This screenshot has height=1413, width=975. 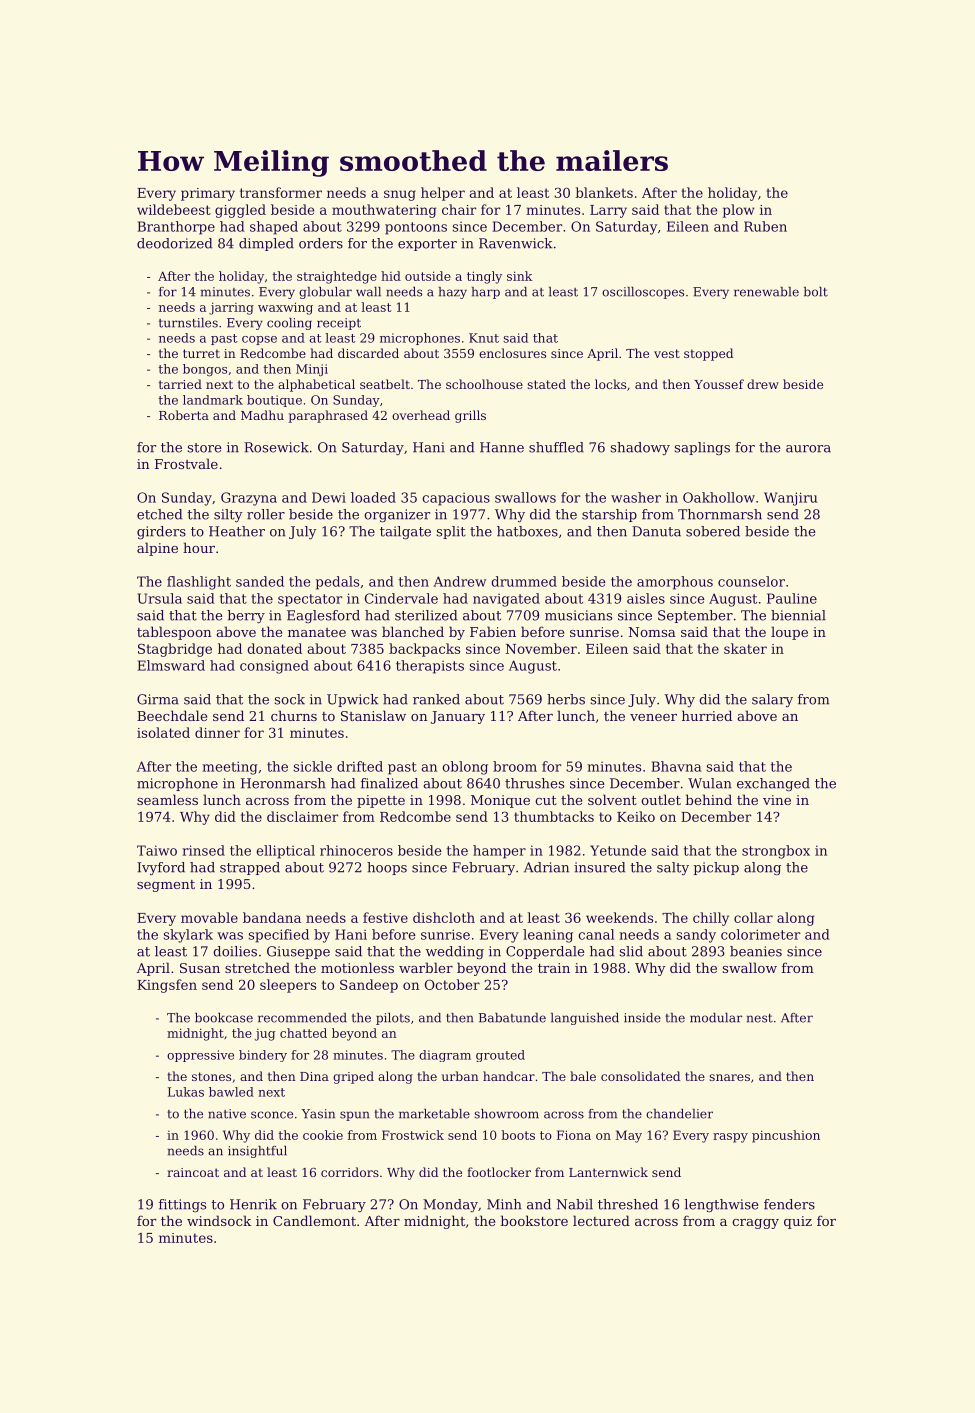 I want to click on disclaimer, so click(x=302, y=816).
